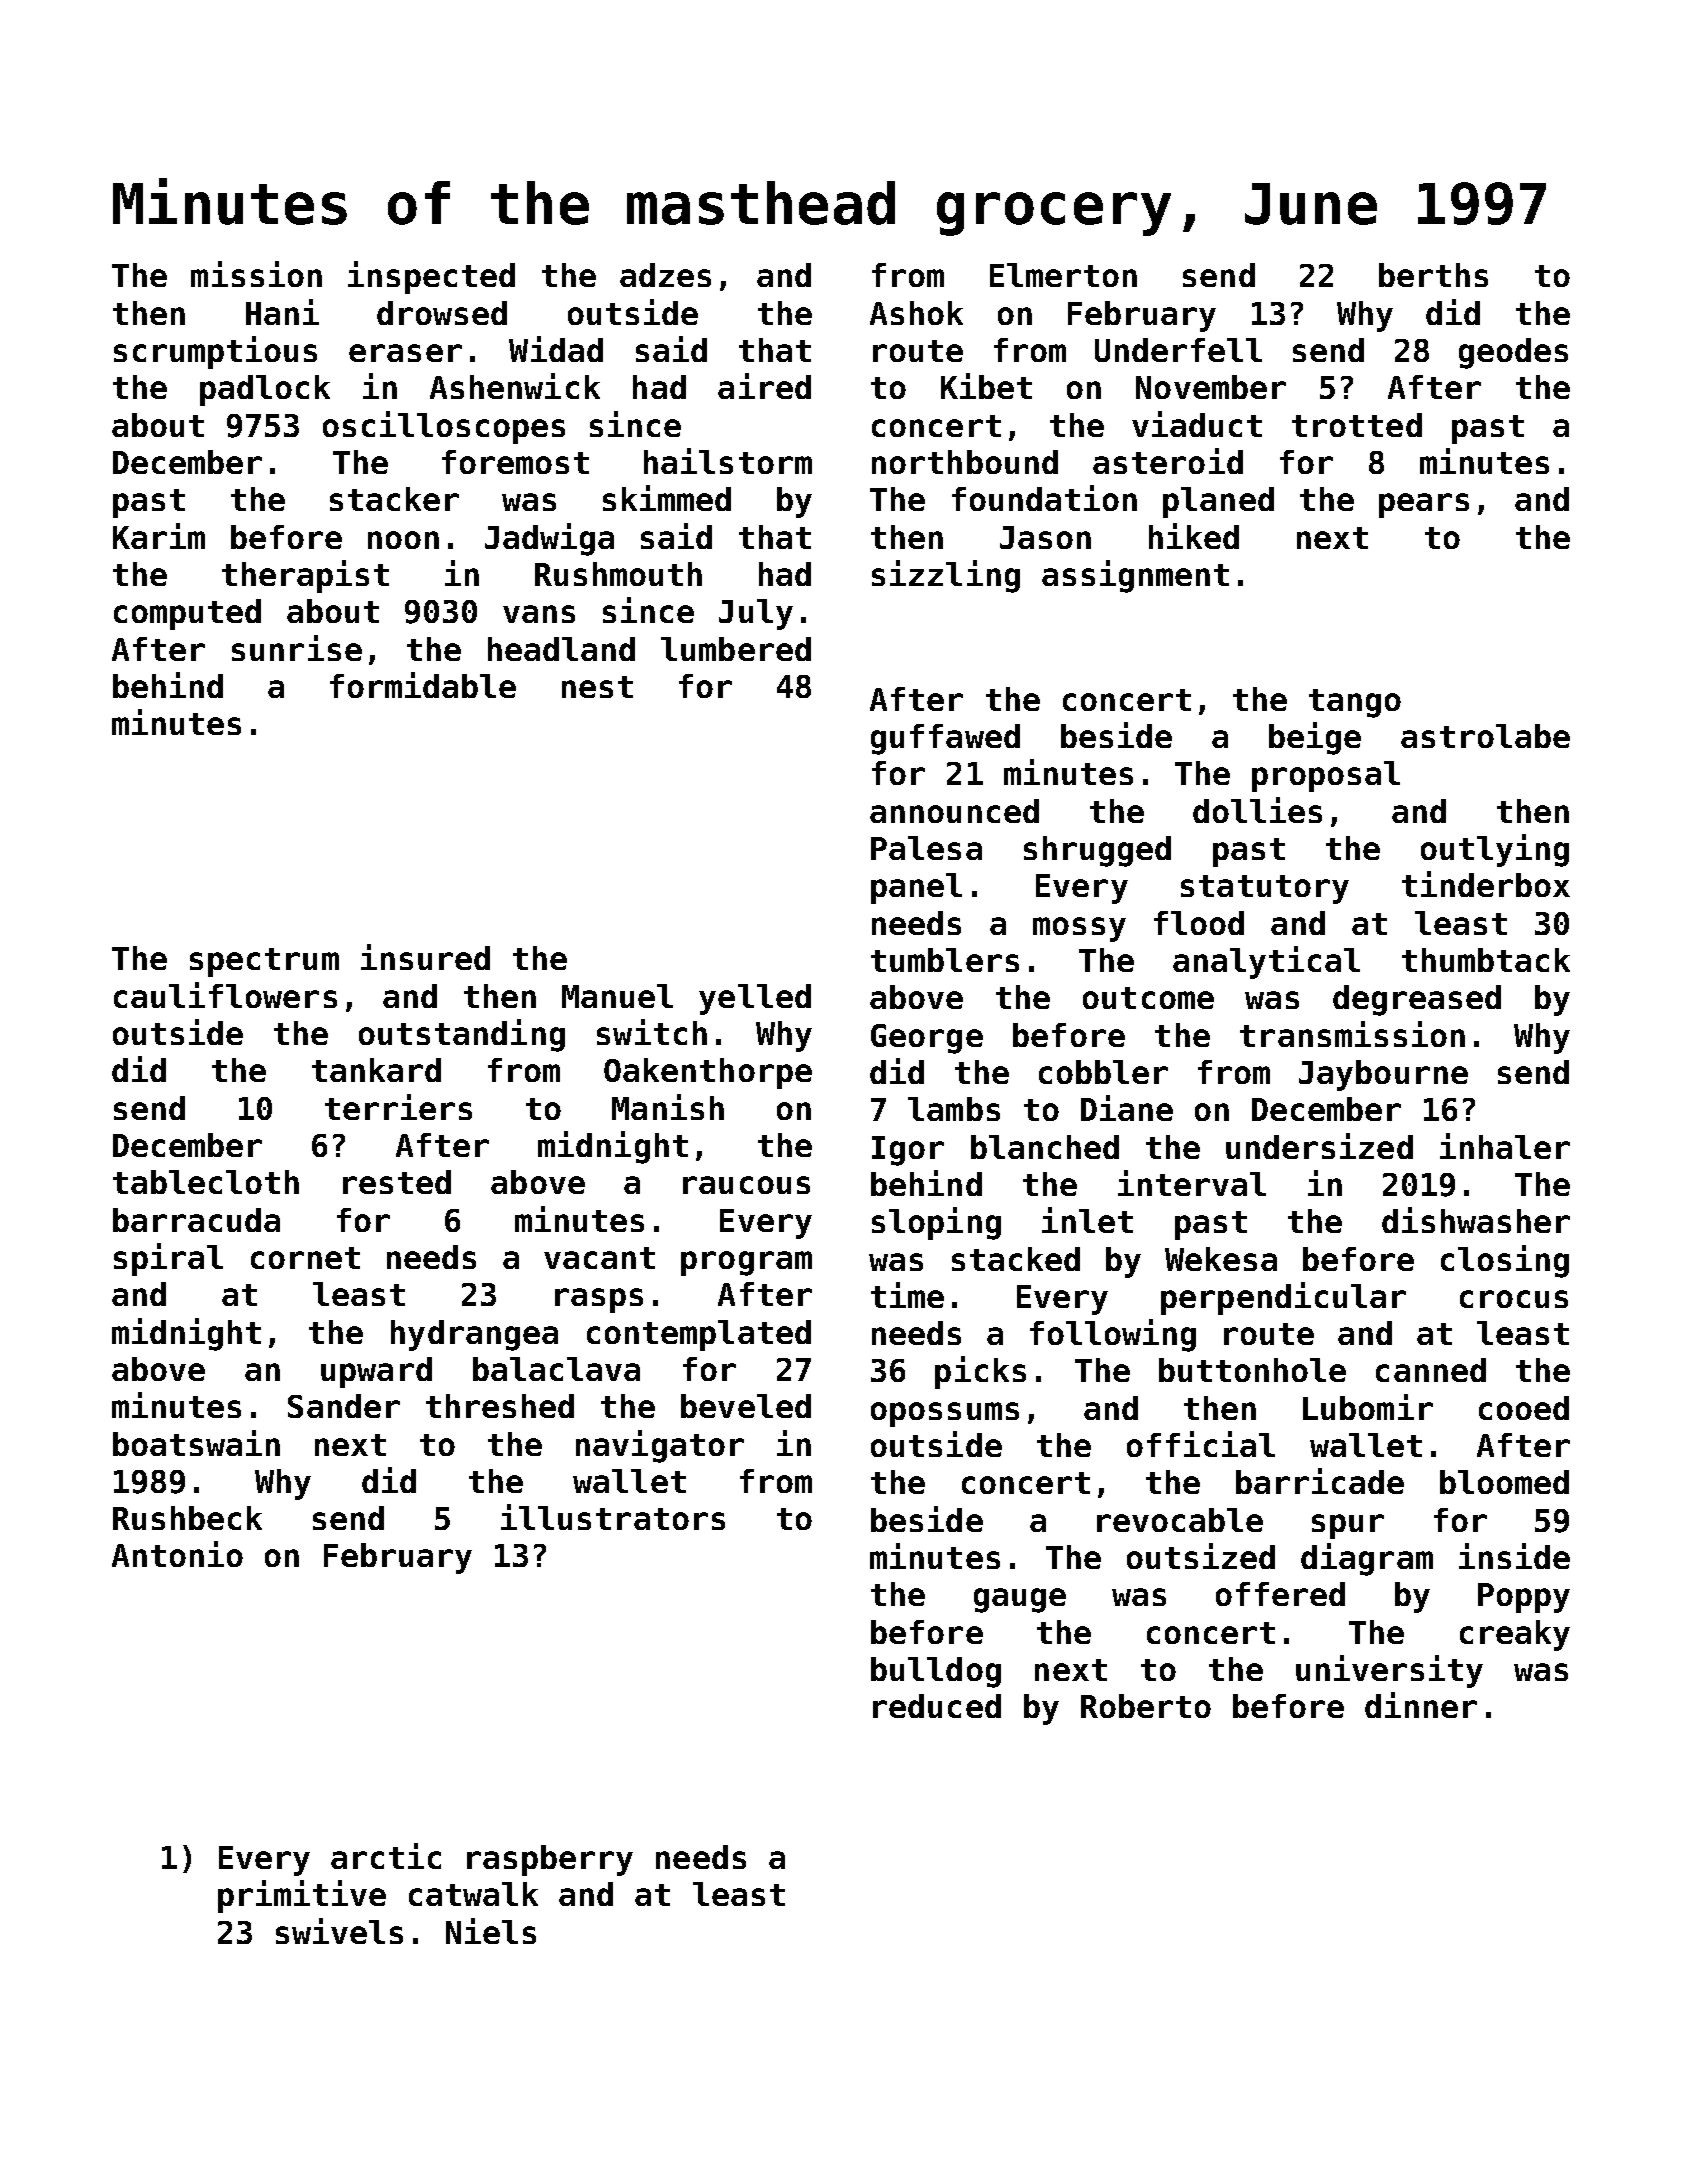 The height and width of the page is (2178, 1683). I want to click on northbound, so click(965, 462).
